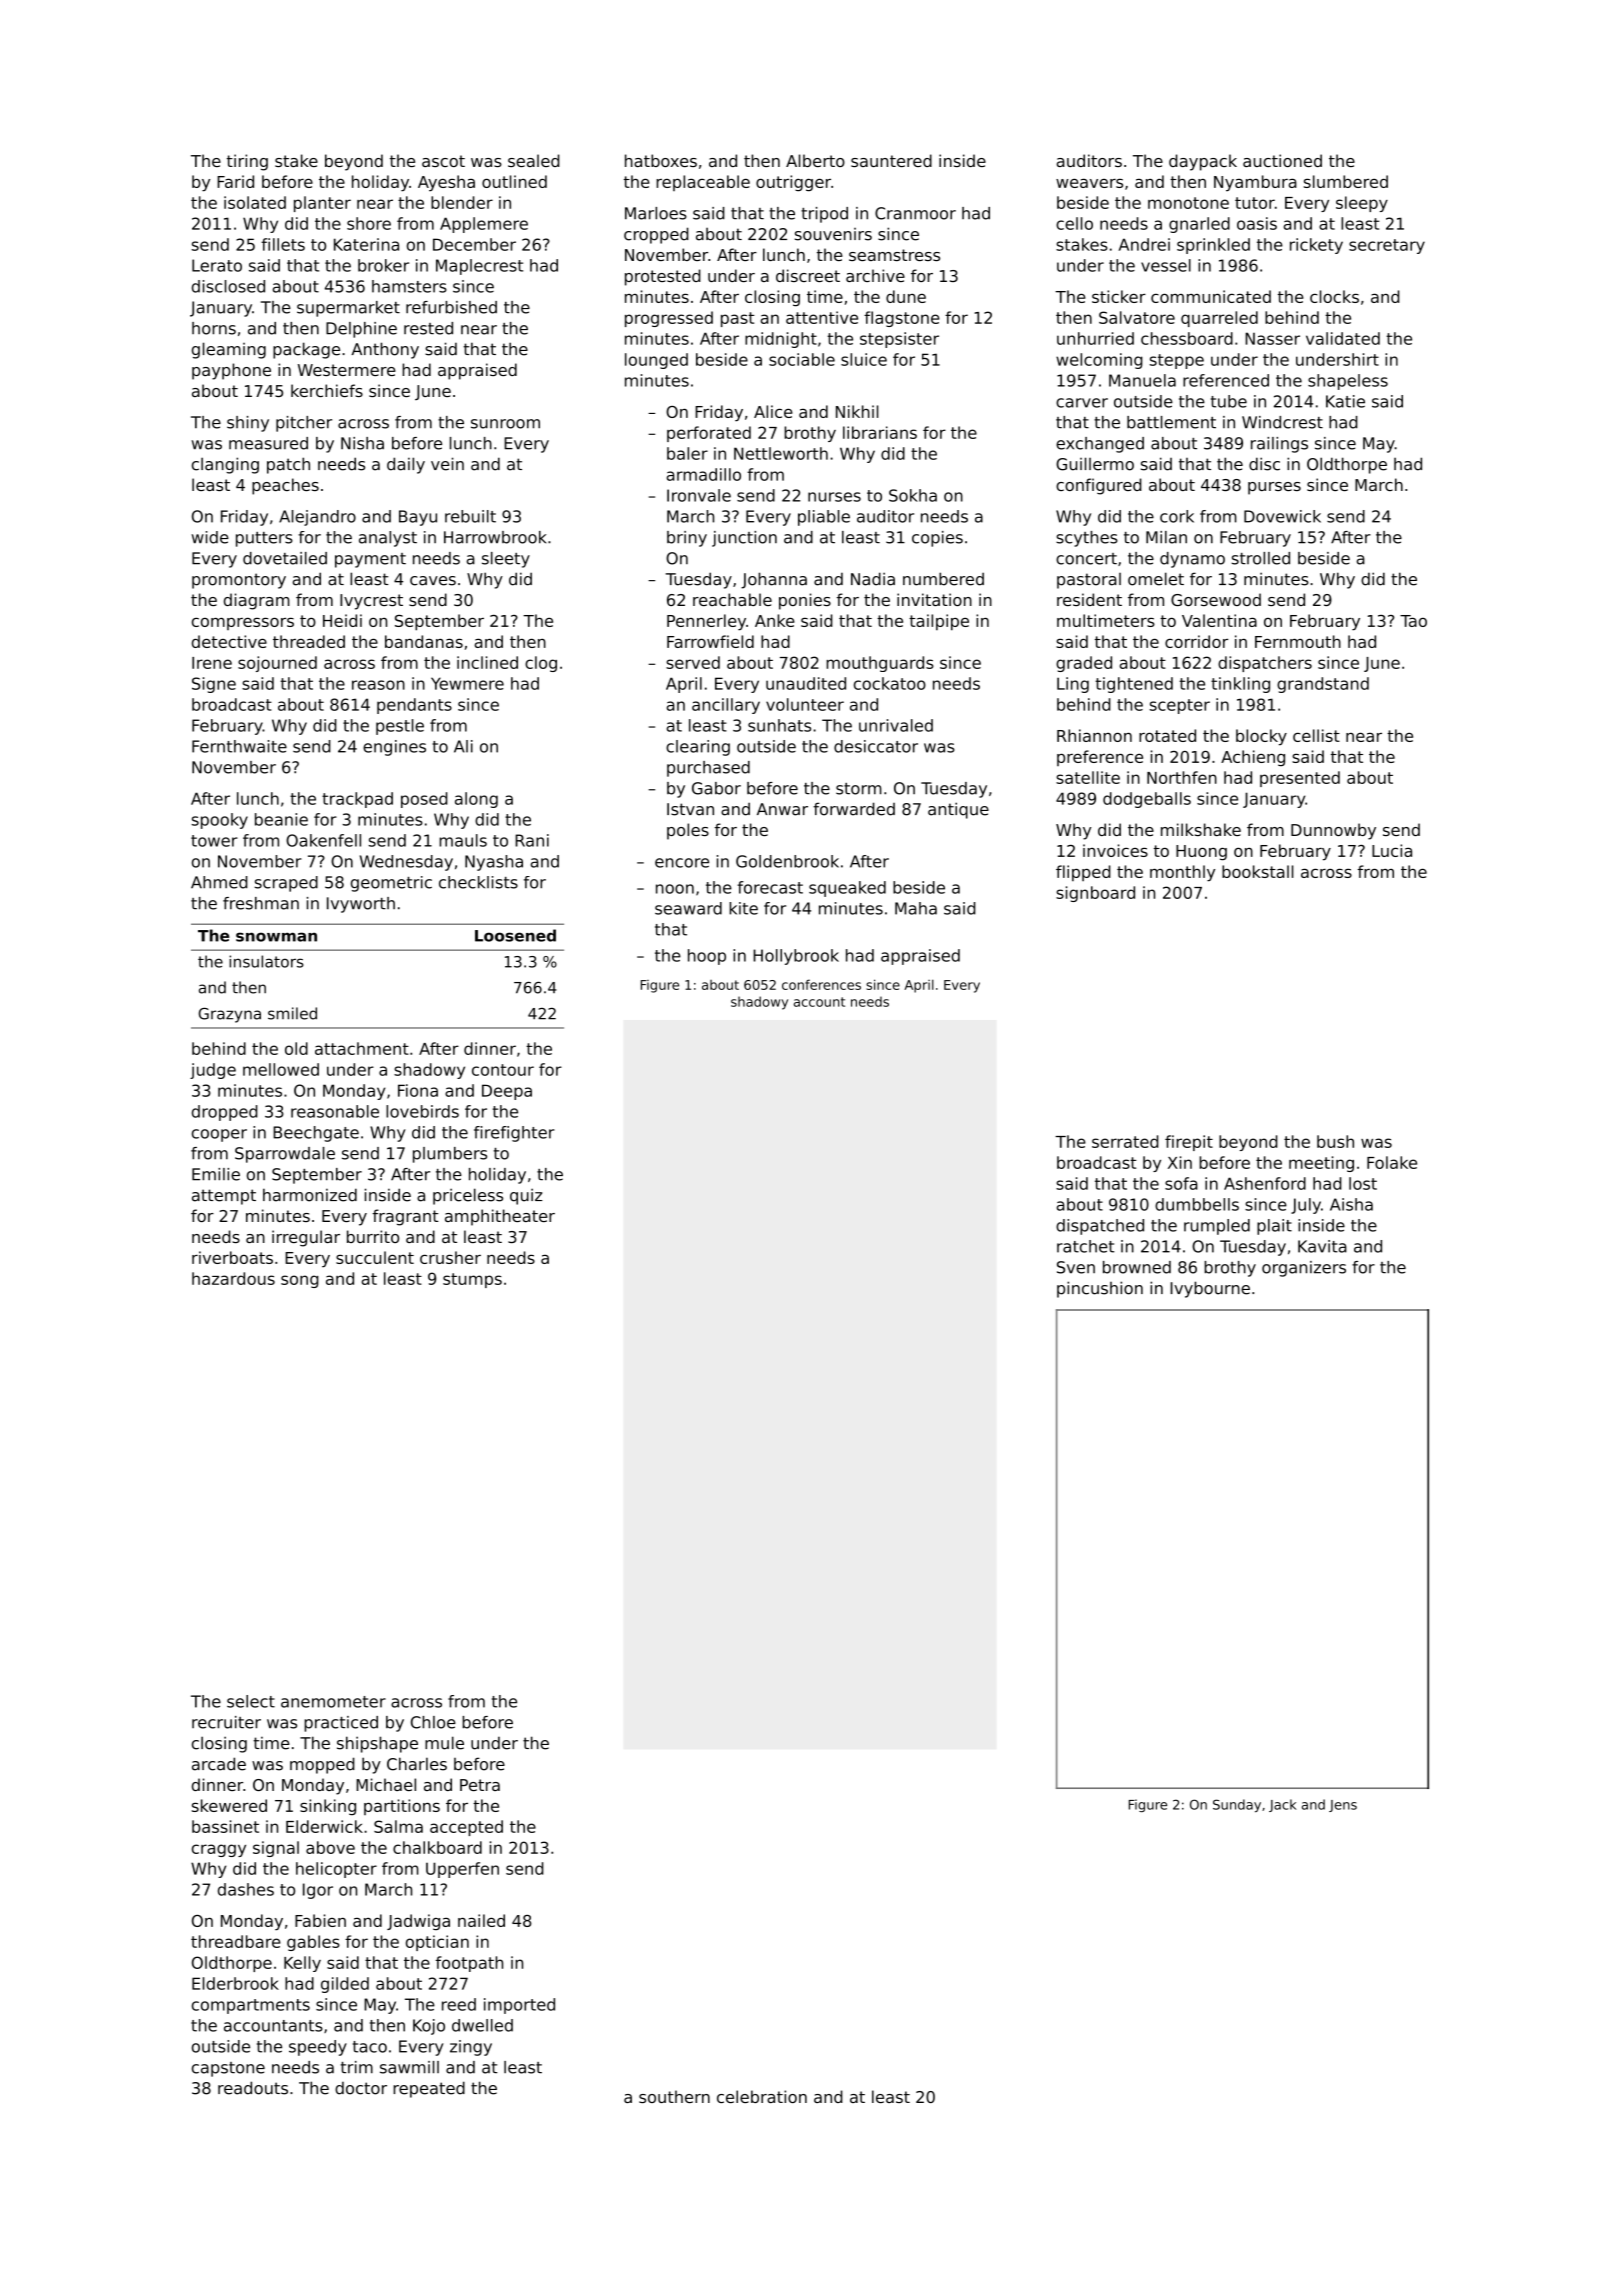  I want to click on sofa, so click(1181, 1183).
